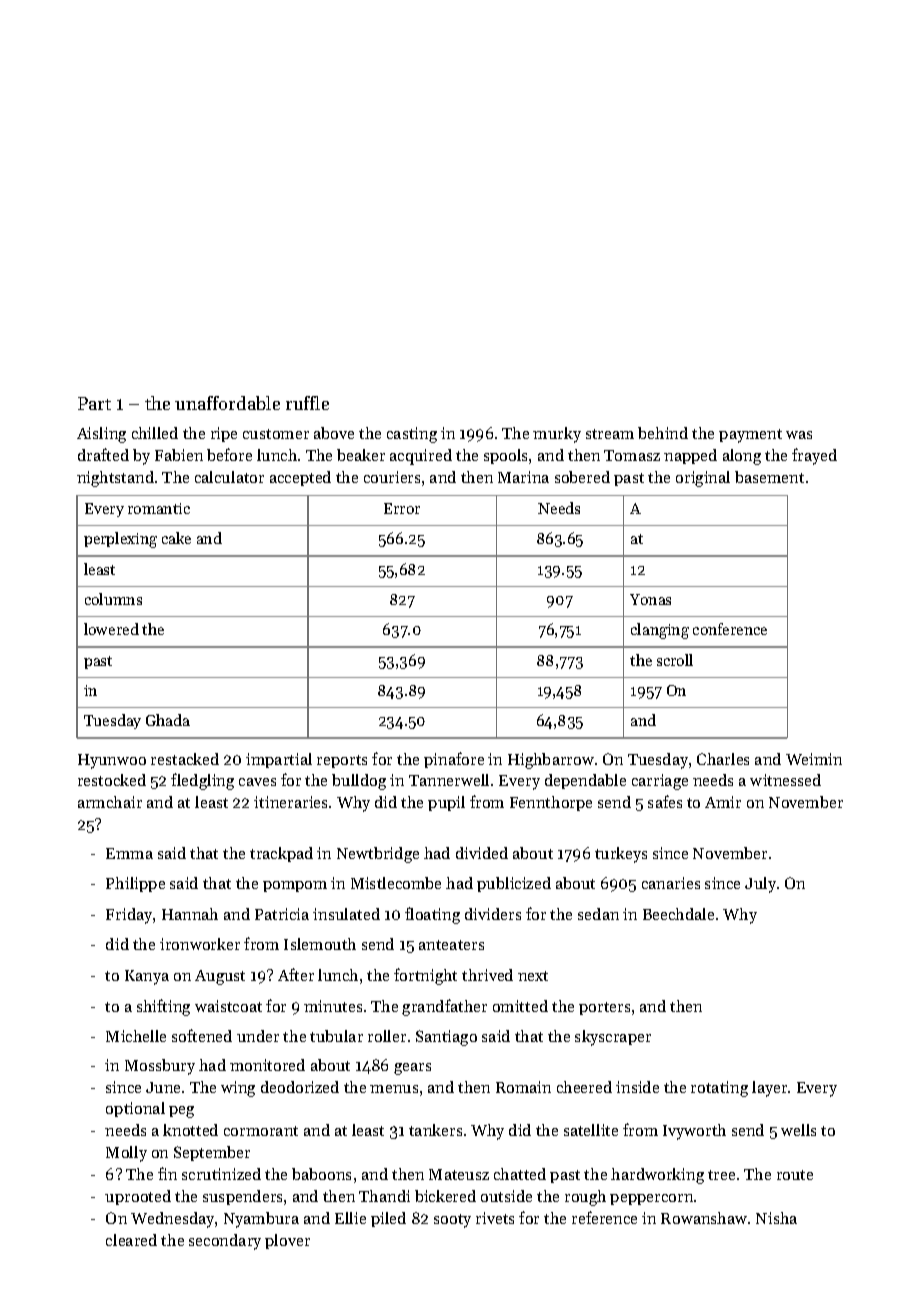 The width and height of the page is (924, 1308). What do you see at coordinates (378, 855) in the page?
I see `Newtbridge` at bounding box center [378, 855].
